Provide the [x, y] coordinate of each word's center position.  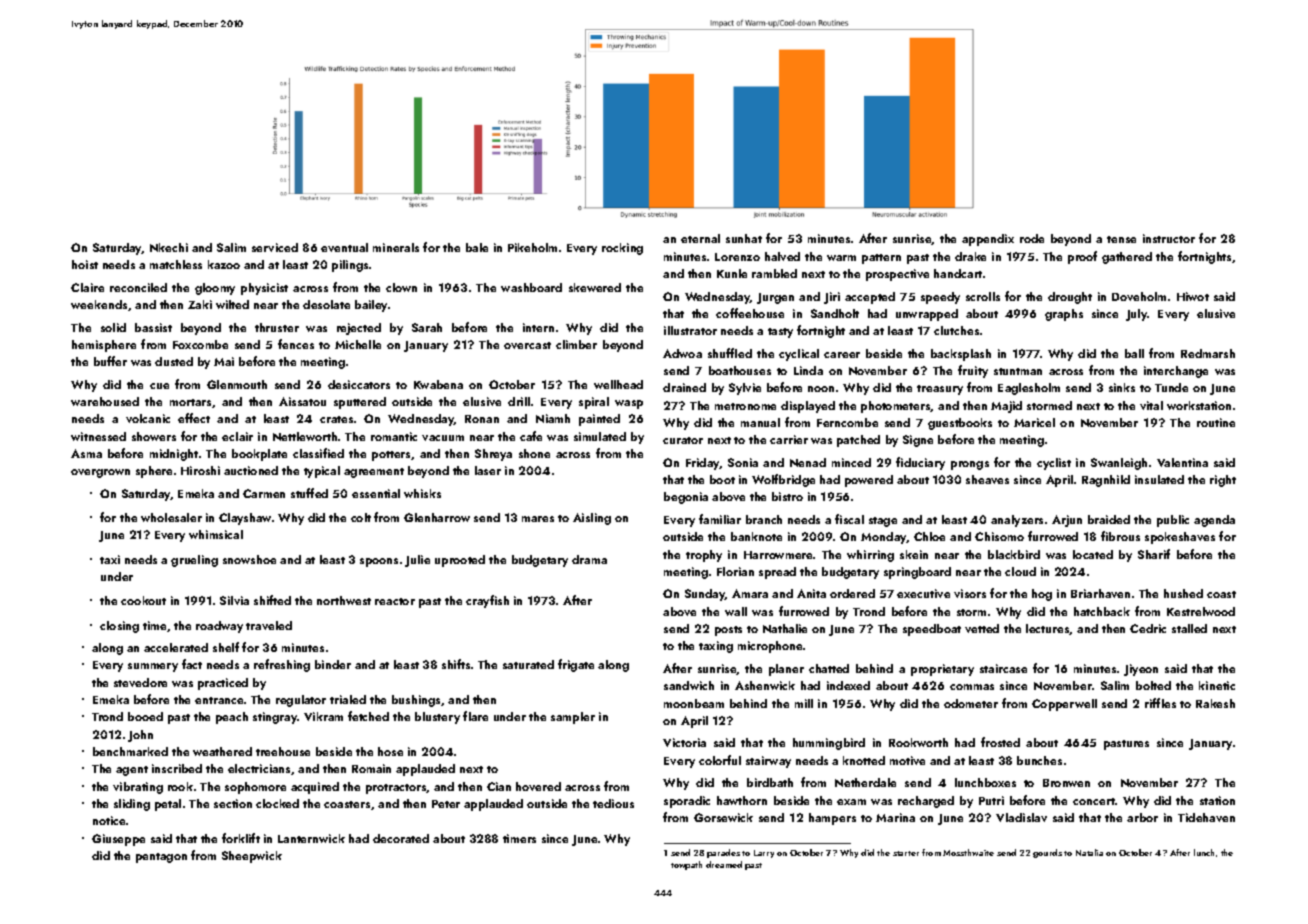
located [1093, 554]
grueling [194, 561]
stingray [275, 718]
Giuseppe [118, 840]
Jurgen [775, 298]
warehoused [105, 401]
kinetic [1217, 685]
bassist [153, 327]
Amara [750, 593]
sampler [573, 718]
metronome [745, 406]
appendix [988, 240]
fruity [973, 371]
